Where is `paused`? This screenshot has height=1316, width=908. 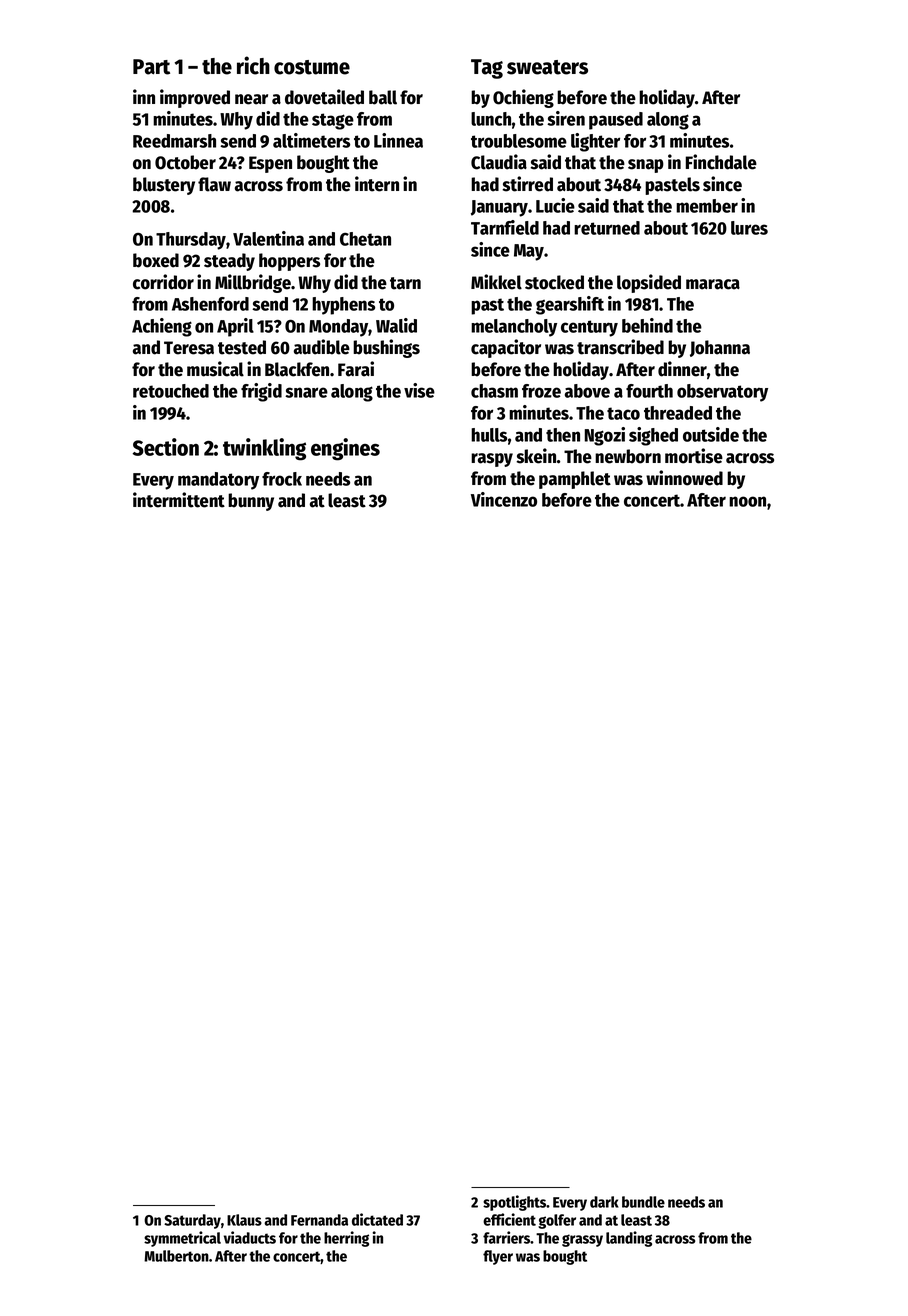
paused is located at coordinates (616, 121).
